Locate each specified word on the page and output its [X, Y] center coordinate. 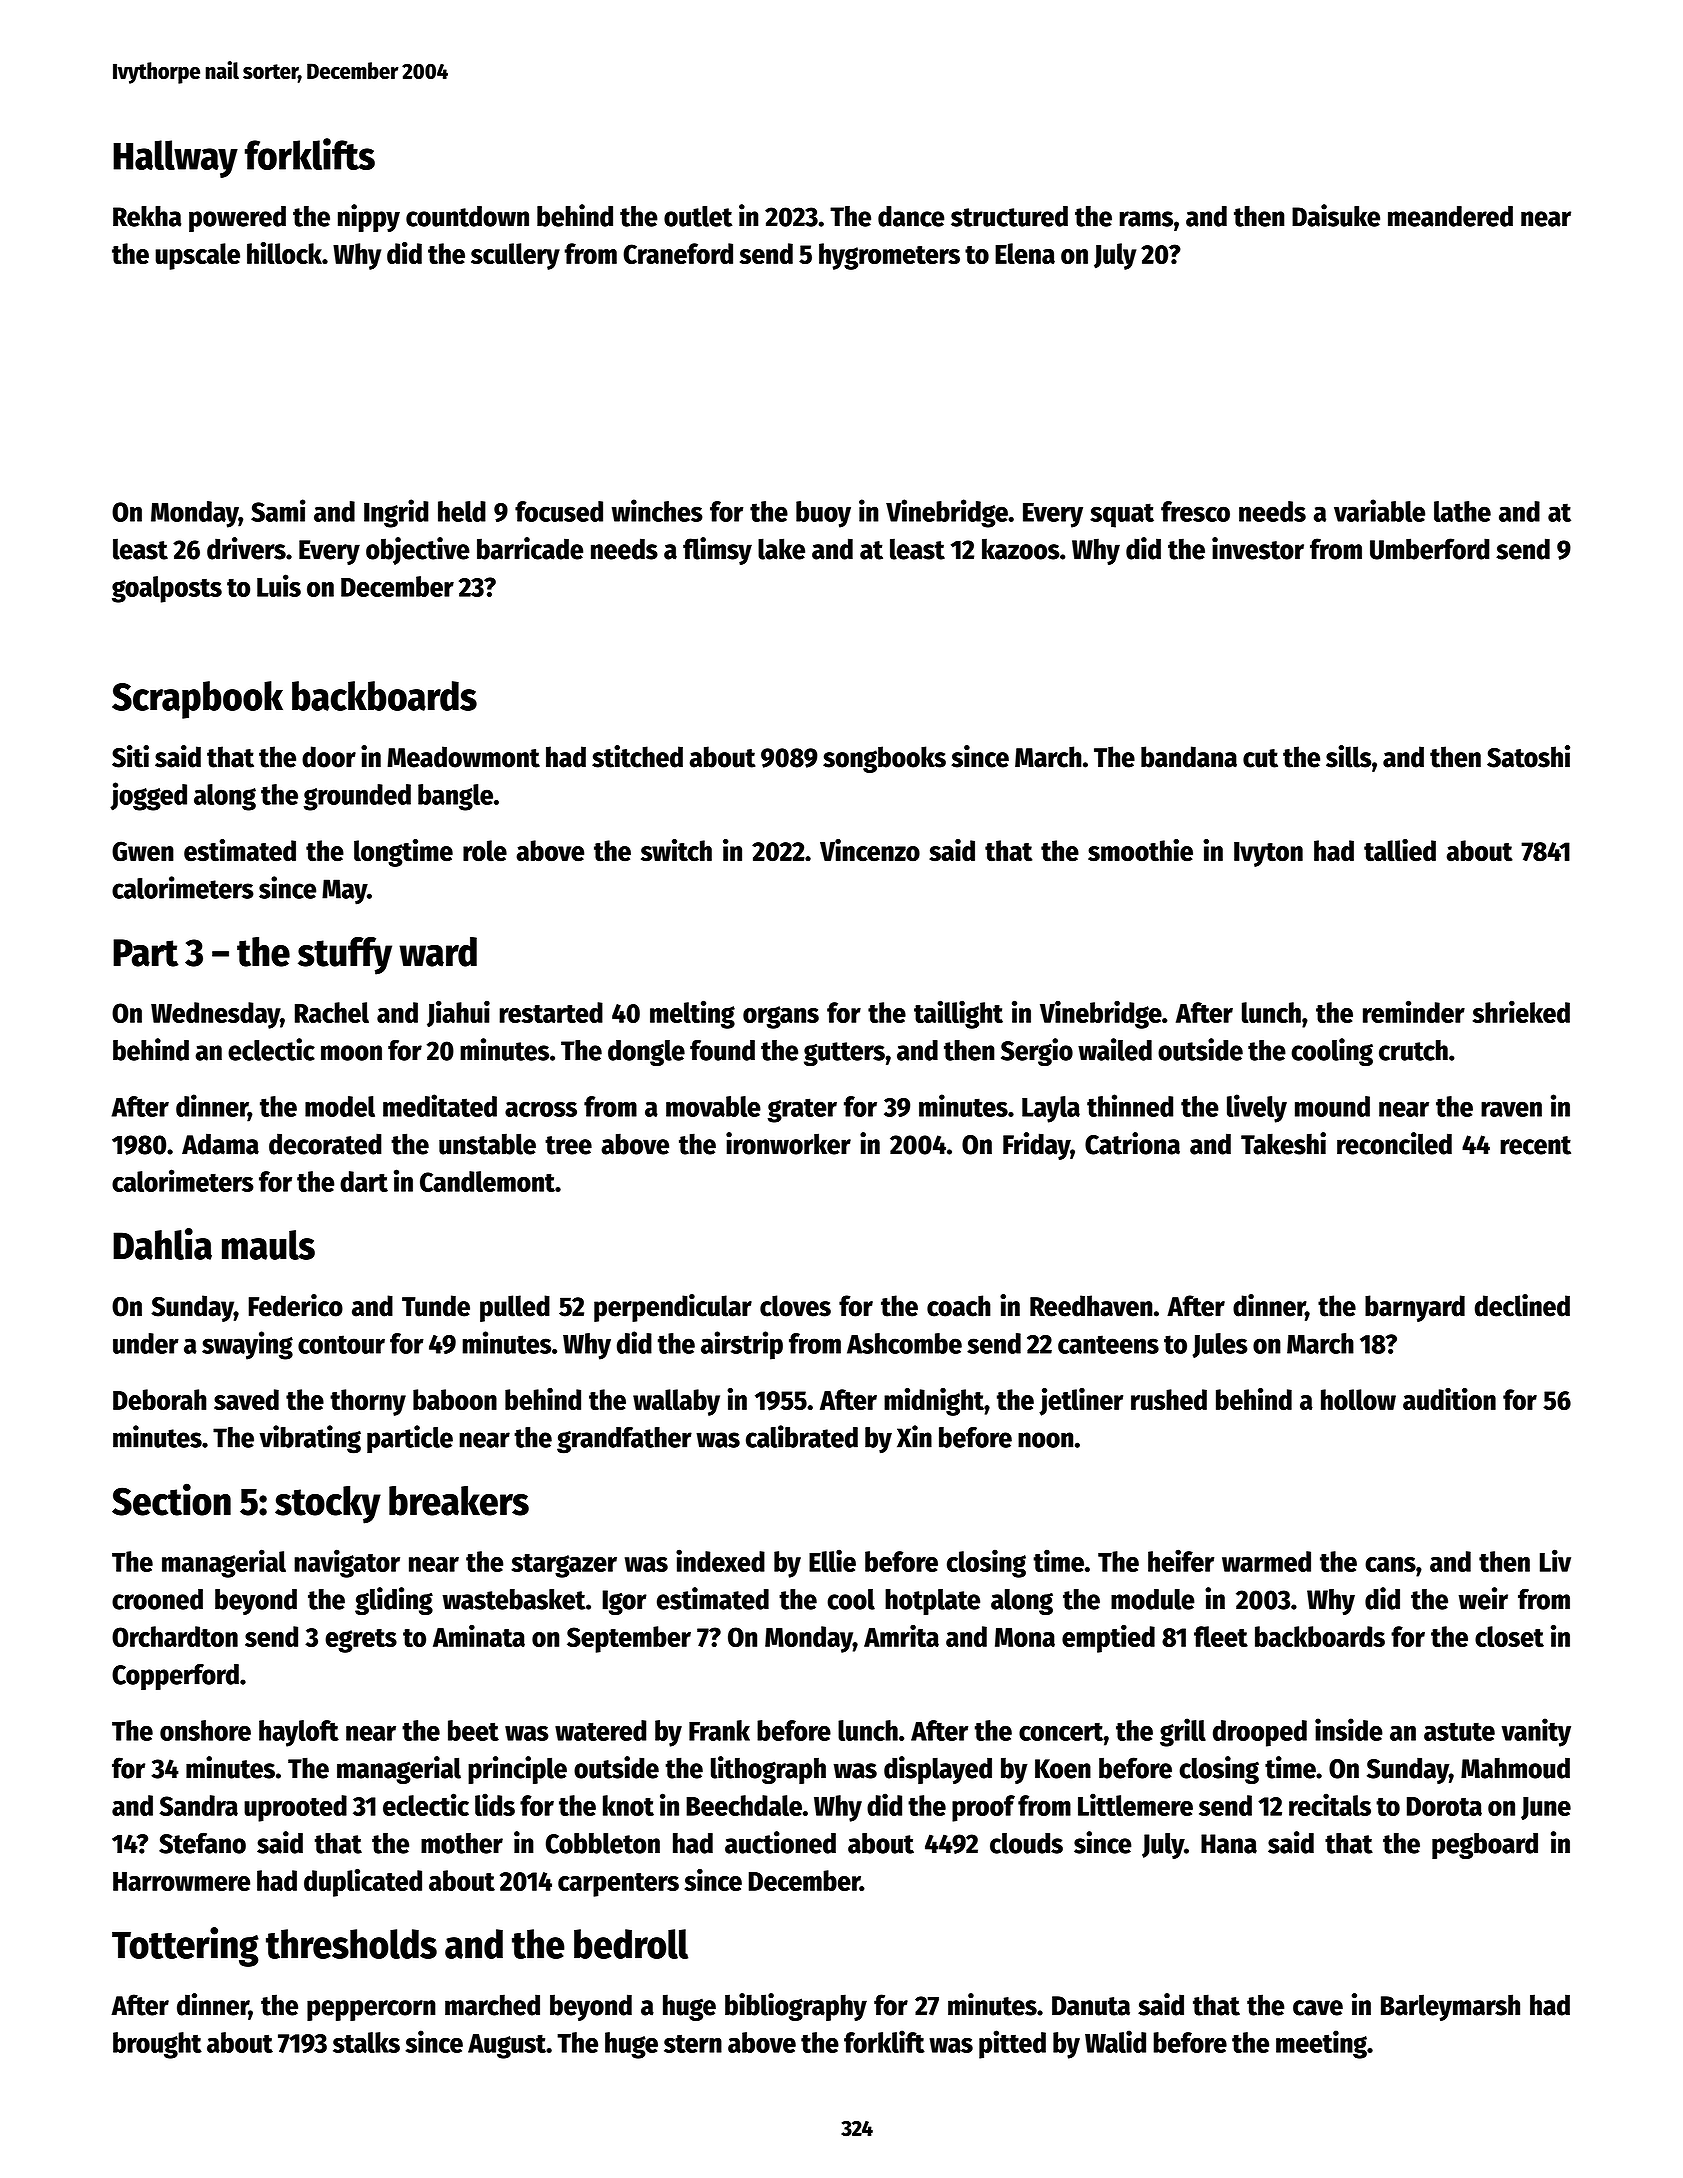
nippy [369, 218]
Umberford [1430, 549]
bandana [1189, 757]
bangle [455, 797]
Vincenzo [870, 850]
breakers [459, 1501]
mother [462, 1843]
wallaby [676, 1402]
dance [911, 216]
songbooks [884, 759]
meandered [1450, 216]
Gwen [143, 851]
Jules [1220, 1345]
